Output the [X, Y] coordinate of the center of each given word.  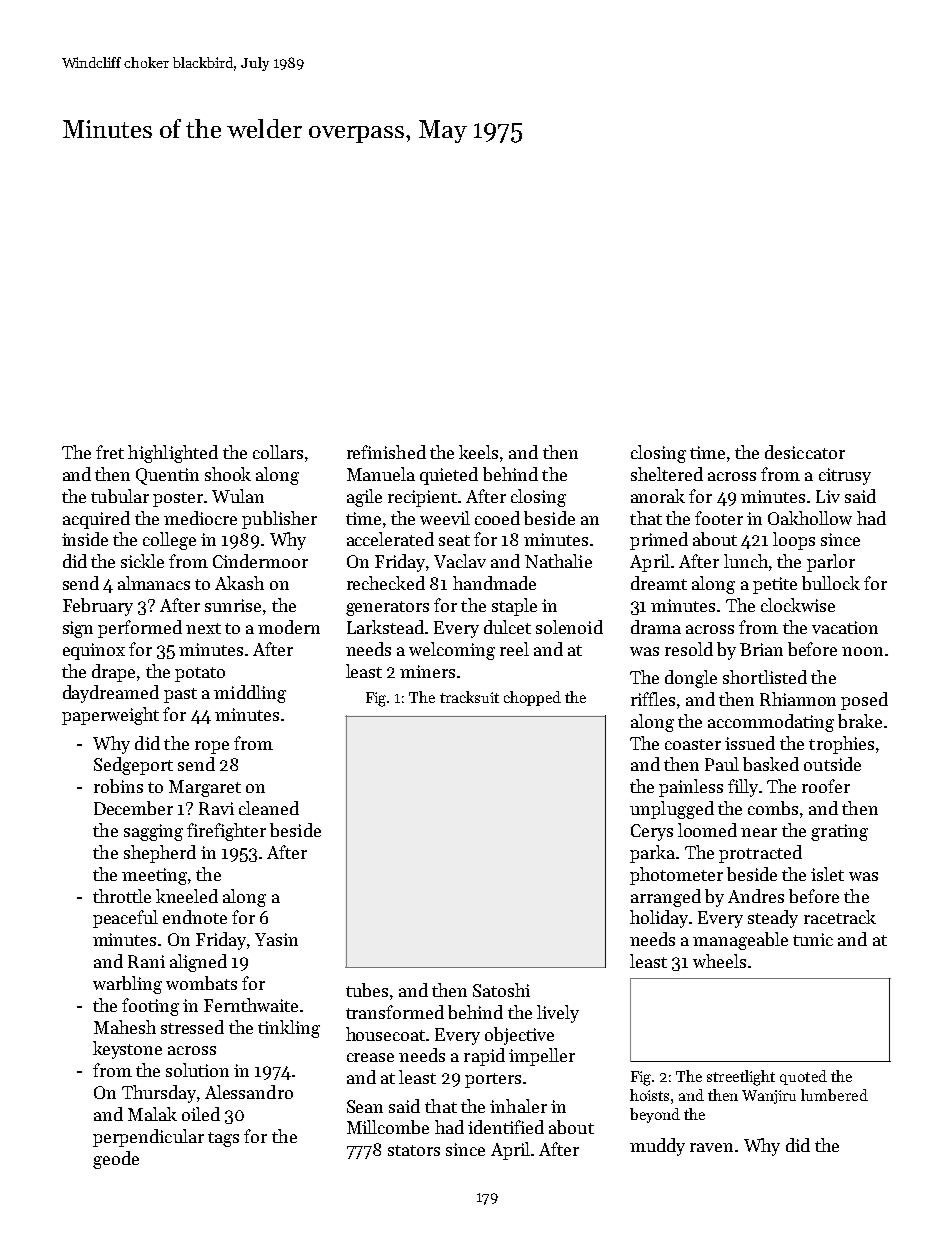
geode [116, 1160]
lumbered [834, 1095]
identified [506, 1127]
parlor [831, 563]
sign [78, 629]
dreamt [659, 583]
